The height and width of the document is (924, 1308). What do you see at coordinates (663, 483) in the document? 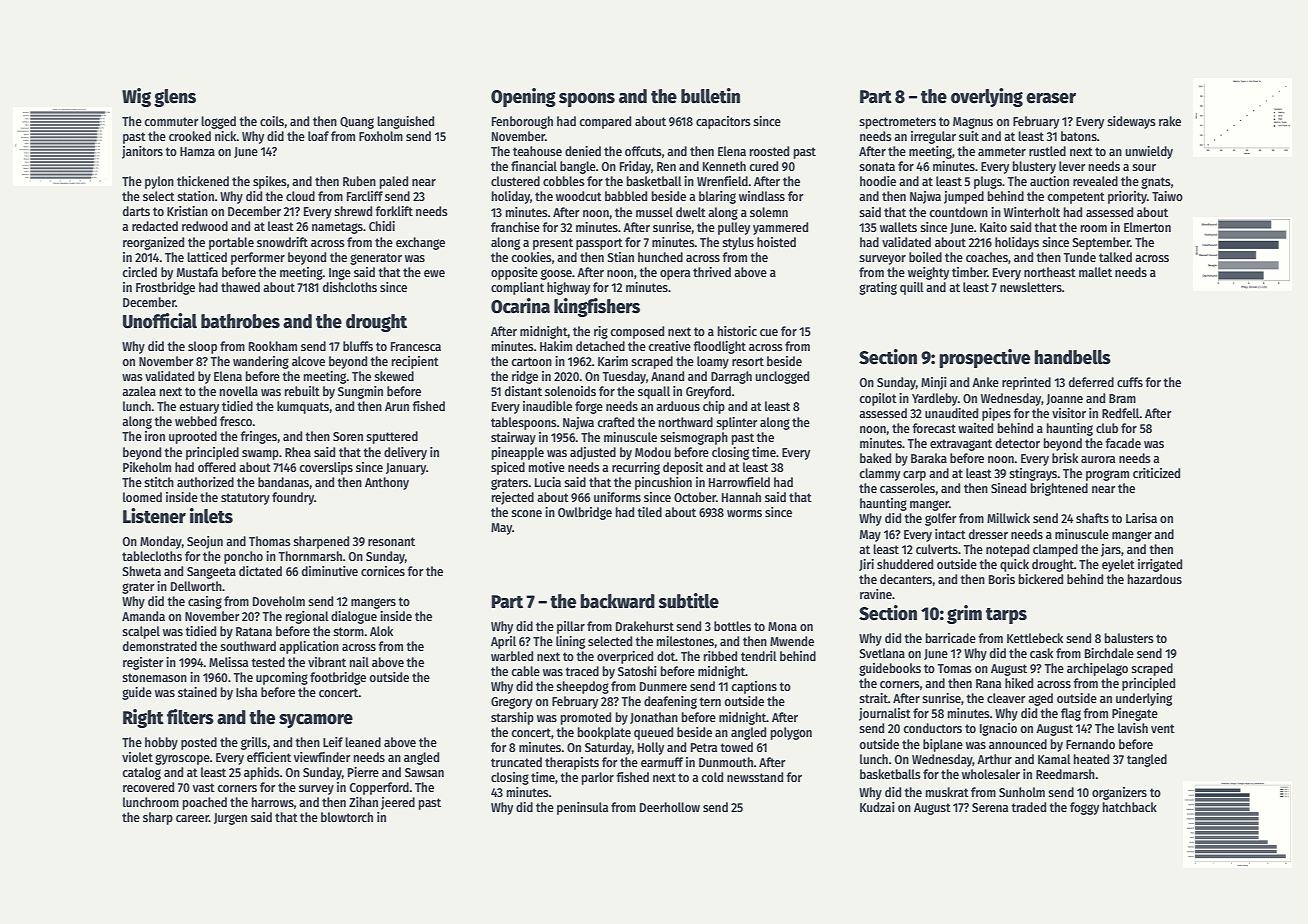
I see `pincushion` at bounding box center [663, 483].
